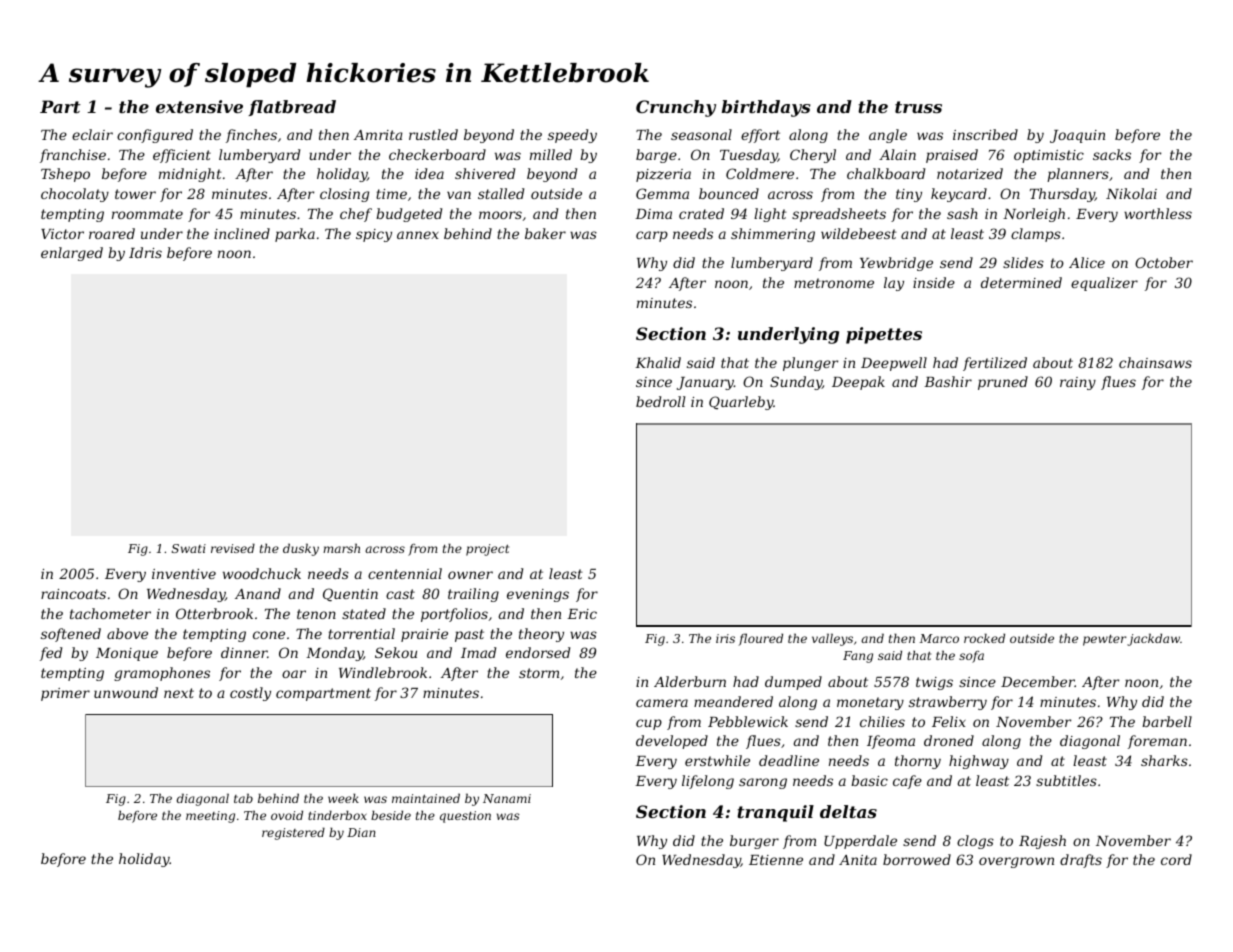  Describe the element at coordinates (233, 548) in the page. I see `revised` at that location.
